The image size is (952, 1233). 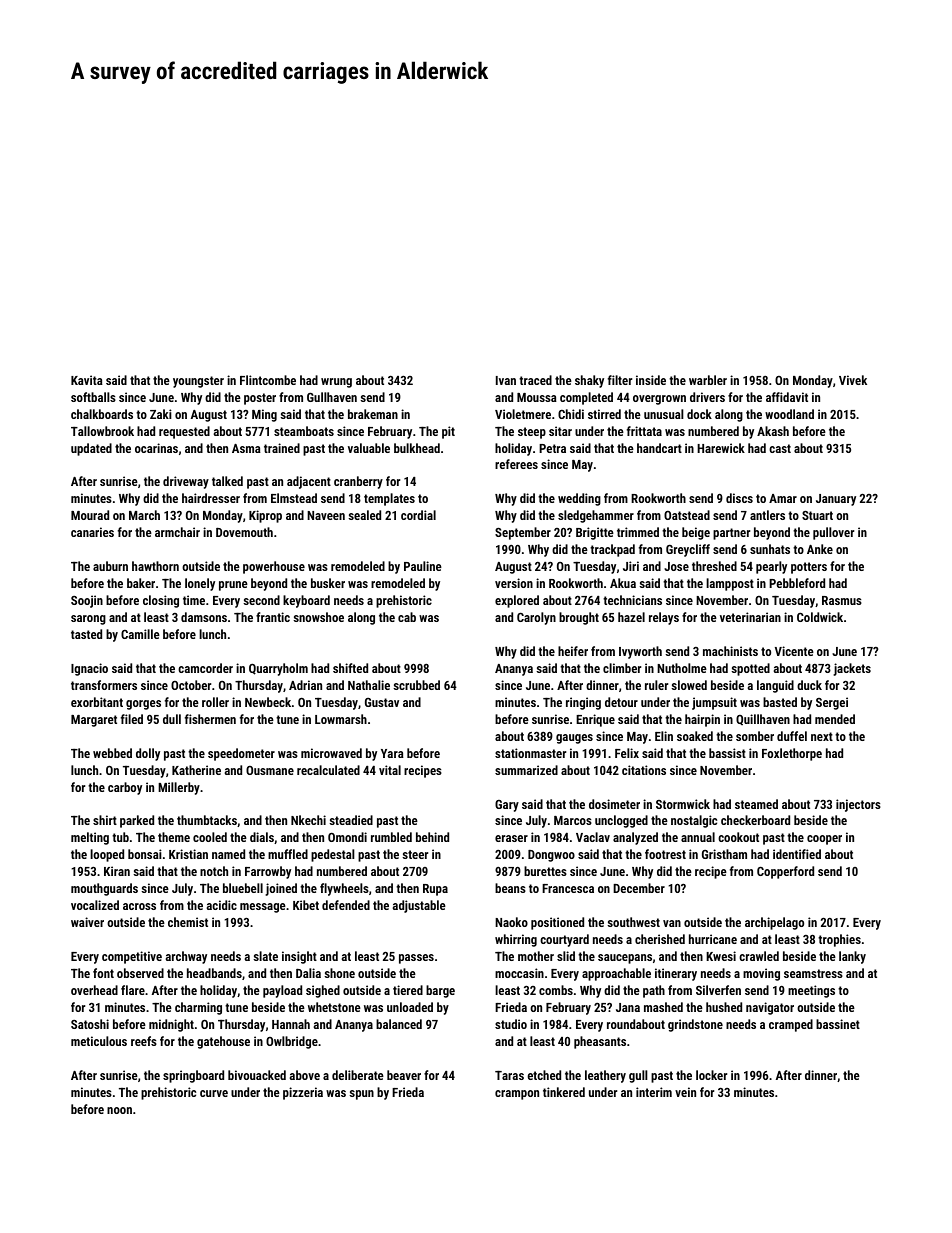 I want to click on archipelago, so click(x=774, y=923).
